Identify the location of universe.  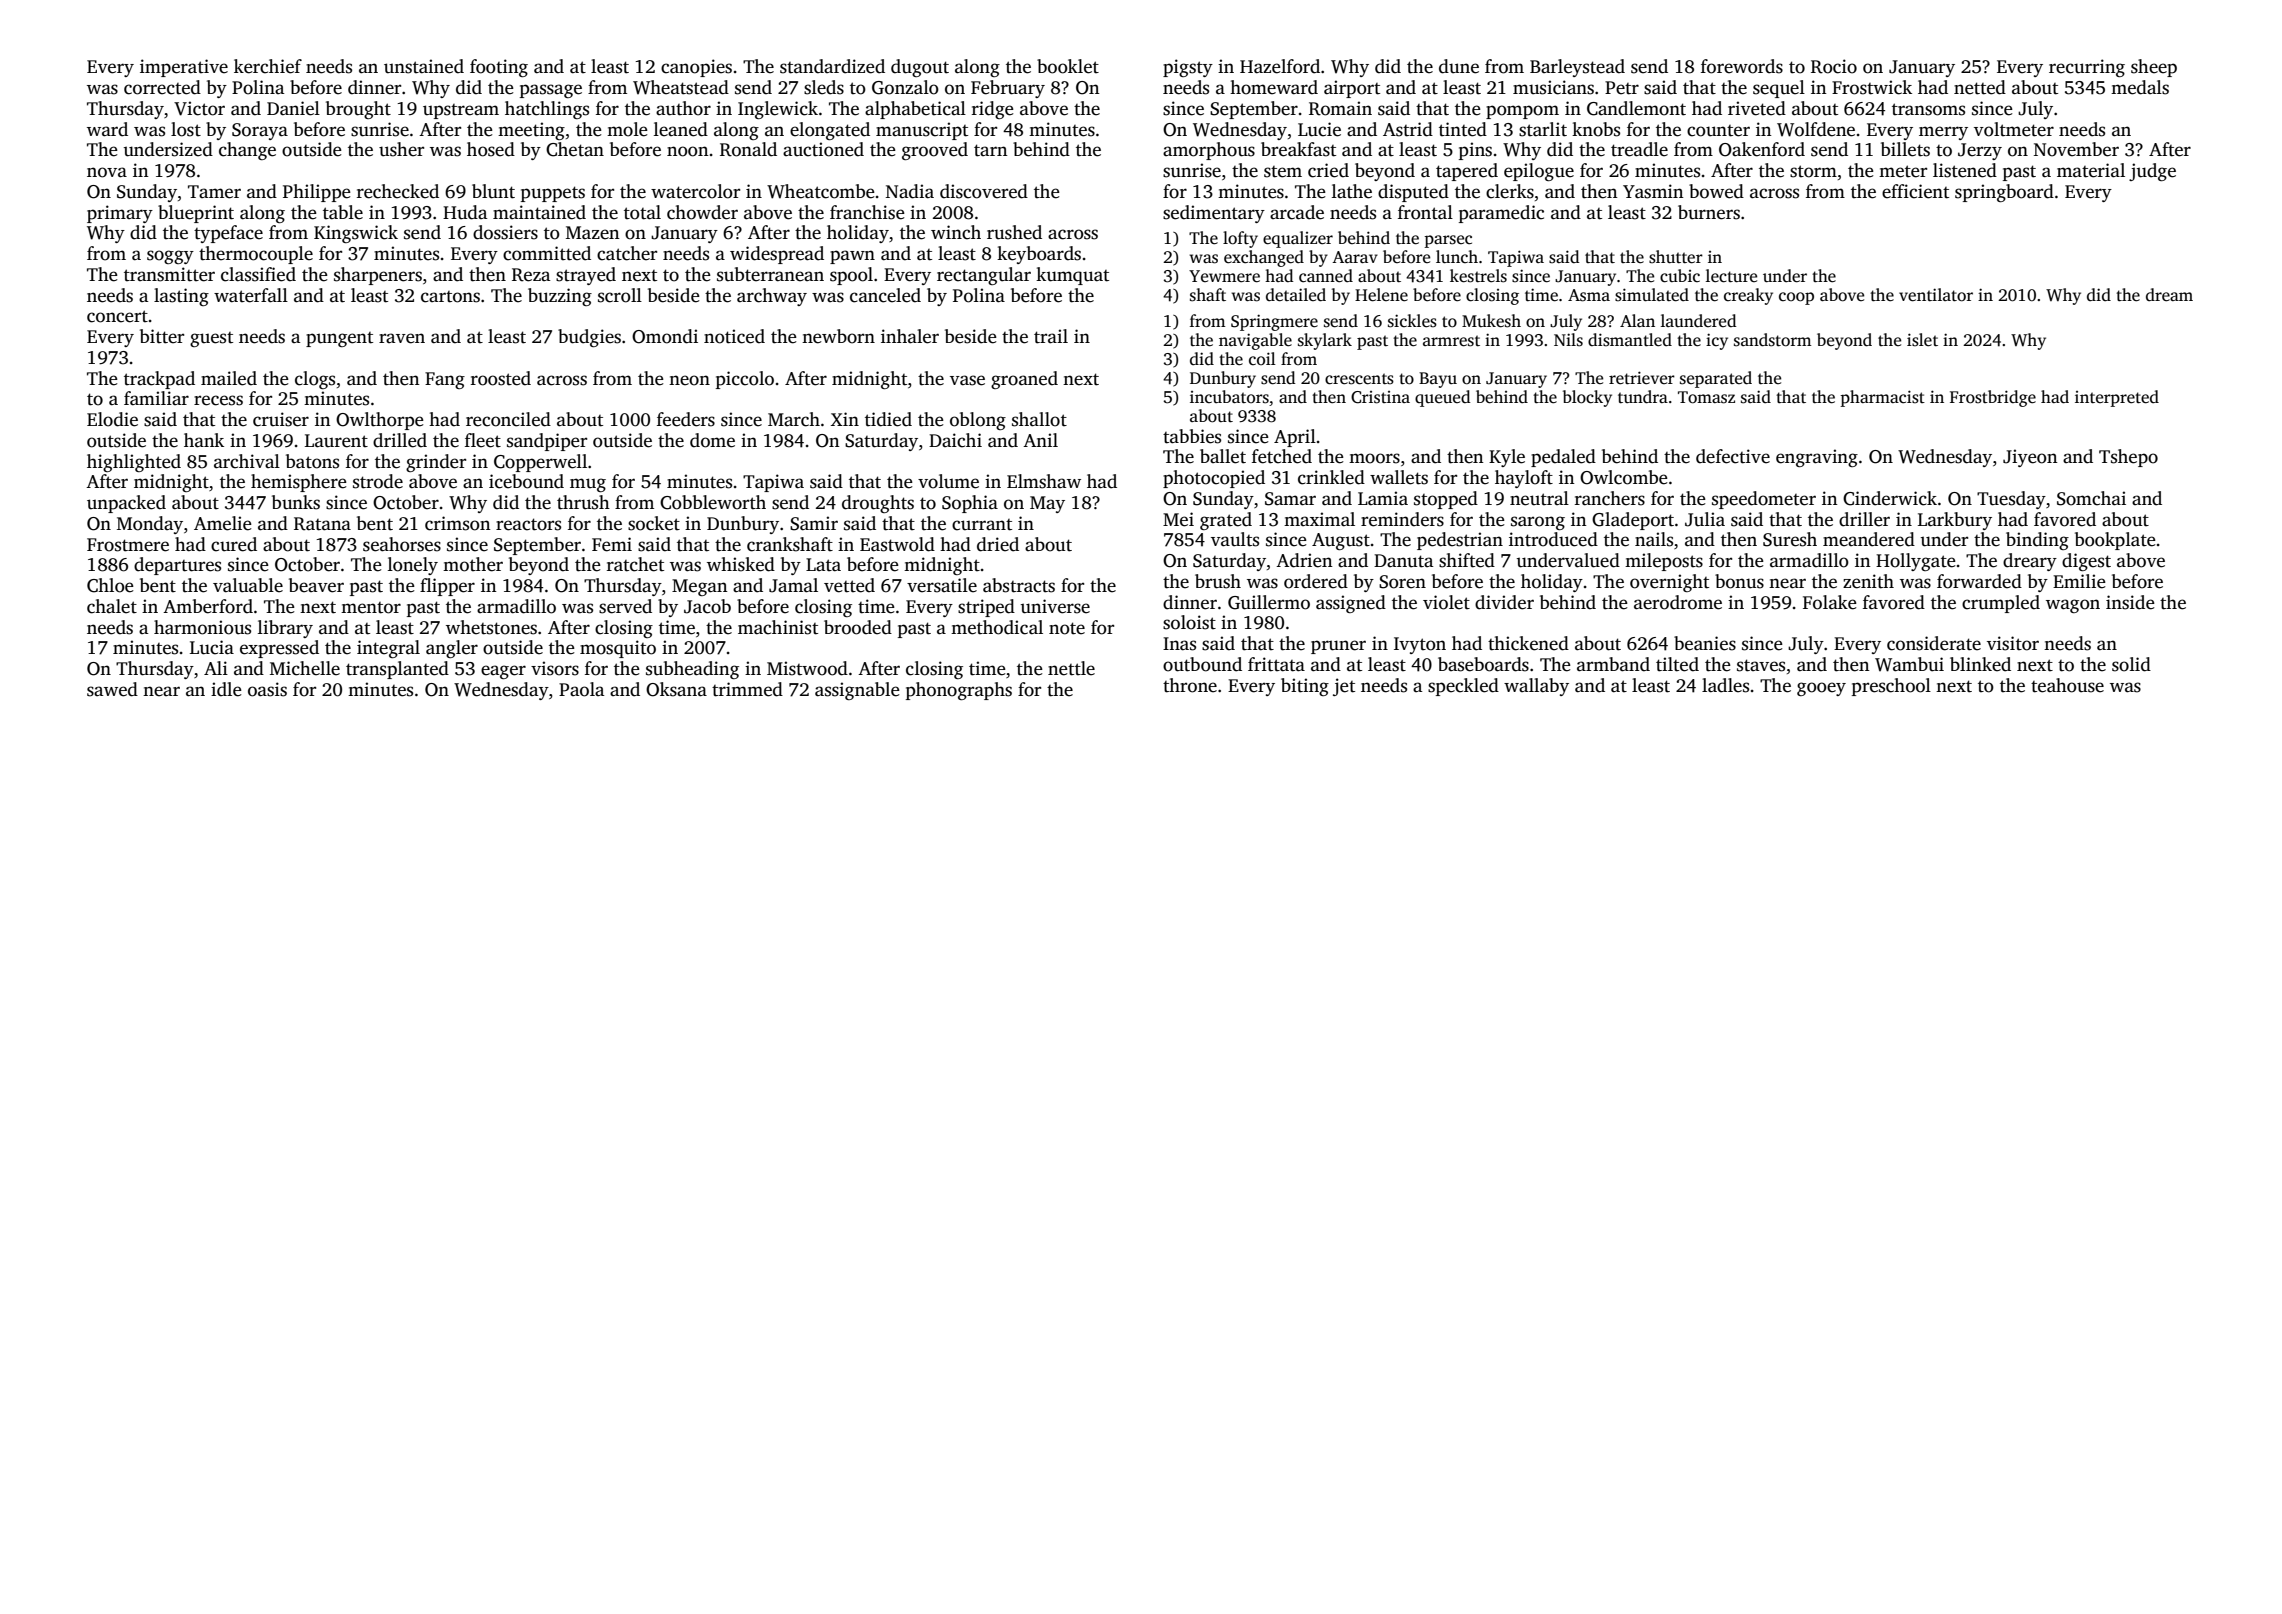
(1055, 606).
